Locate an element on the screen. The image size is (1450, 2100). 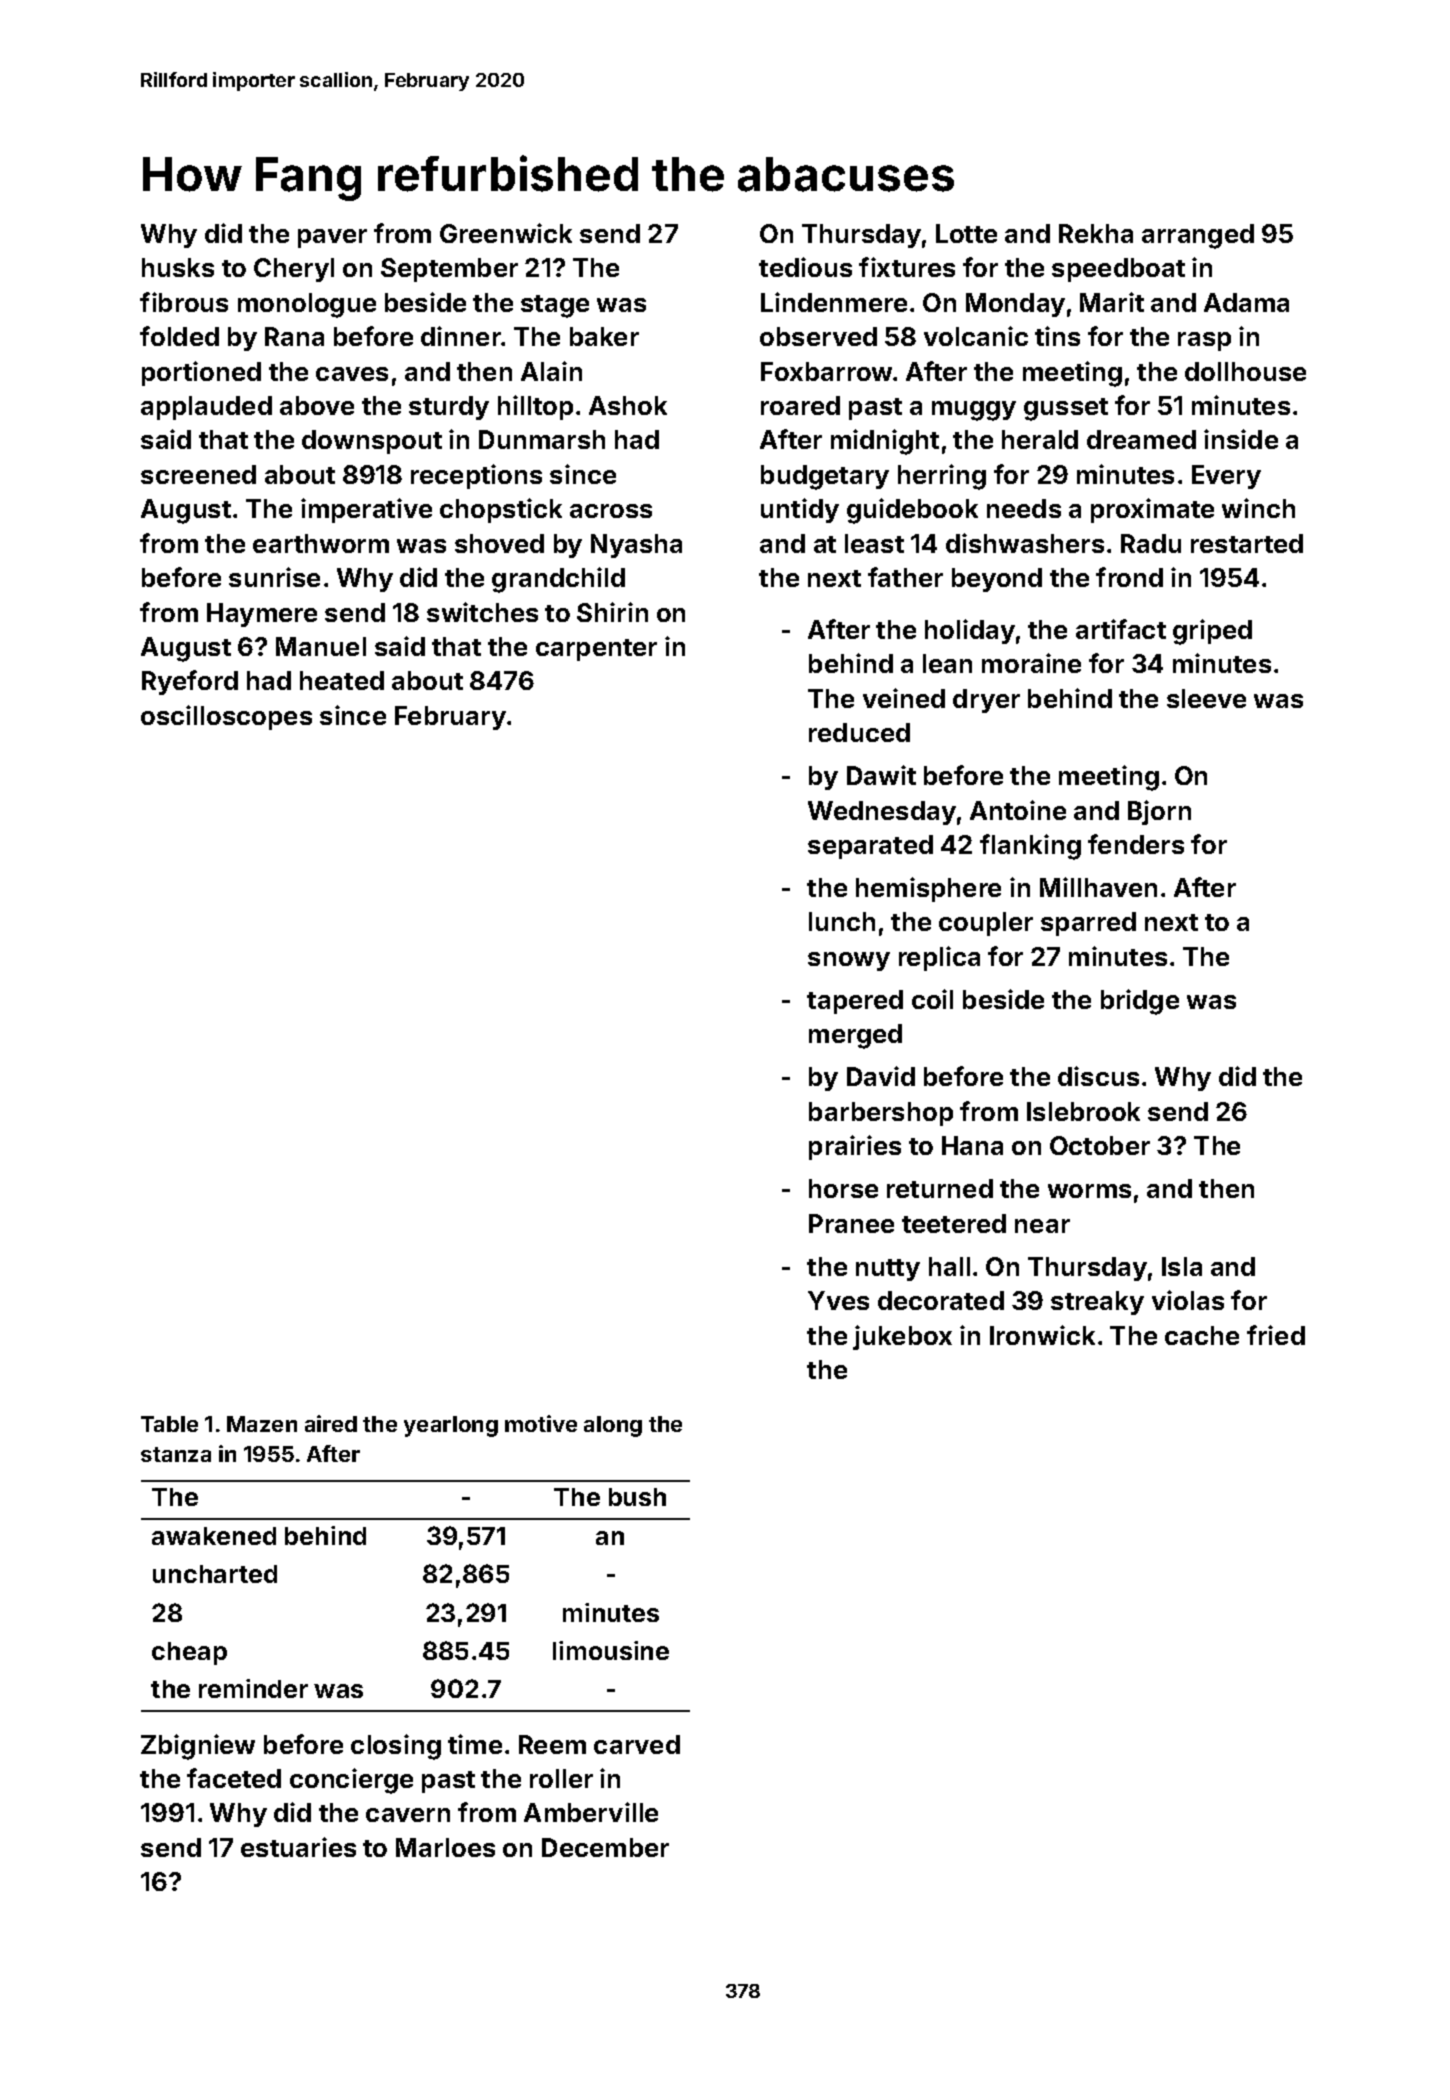
estuaries is located at coordinates (298, 1847).
